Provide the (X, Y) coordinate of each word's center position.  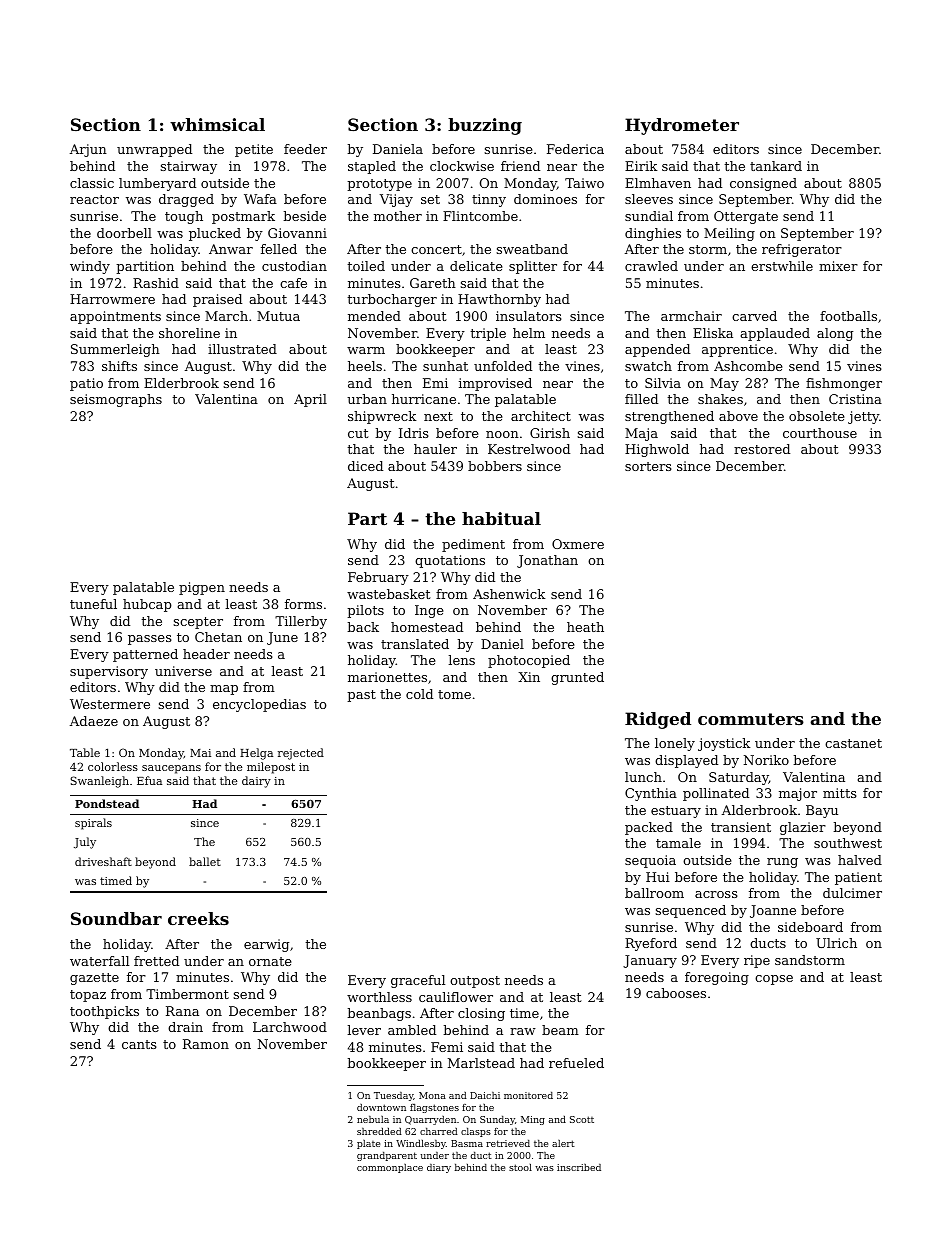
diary (439, 1168)
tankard (776, 166)
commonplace (390, 1168)
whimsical (217, 124)
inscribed (579, 1167)
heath (585, 627)
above (738, 416)
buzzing (485, 126)
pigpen (202, 588)
